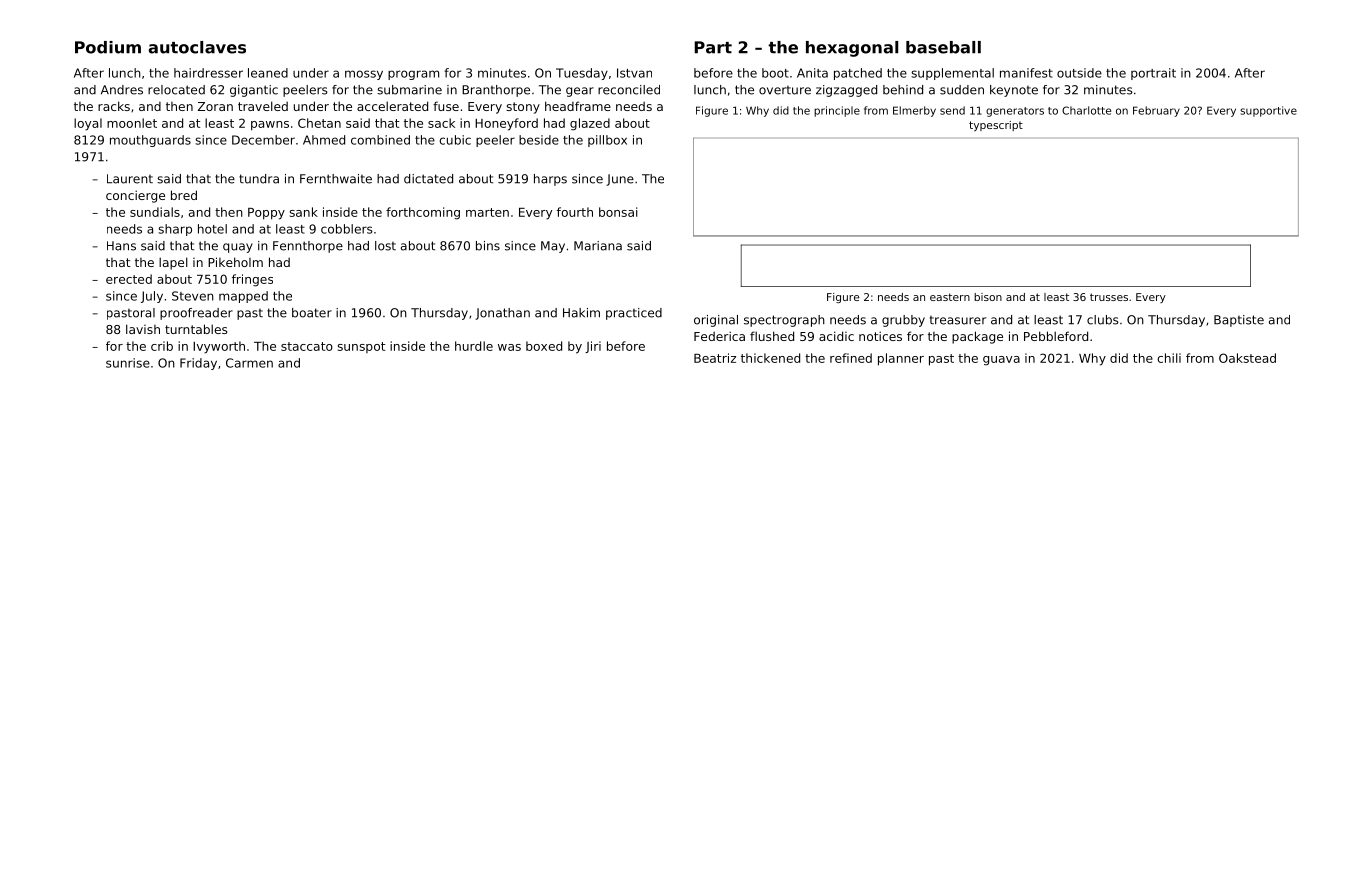 This image has height=887, width=1372. I want to click on bison, so click(988, 297).
